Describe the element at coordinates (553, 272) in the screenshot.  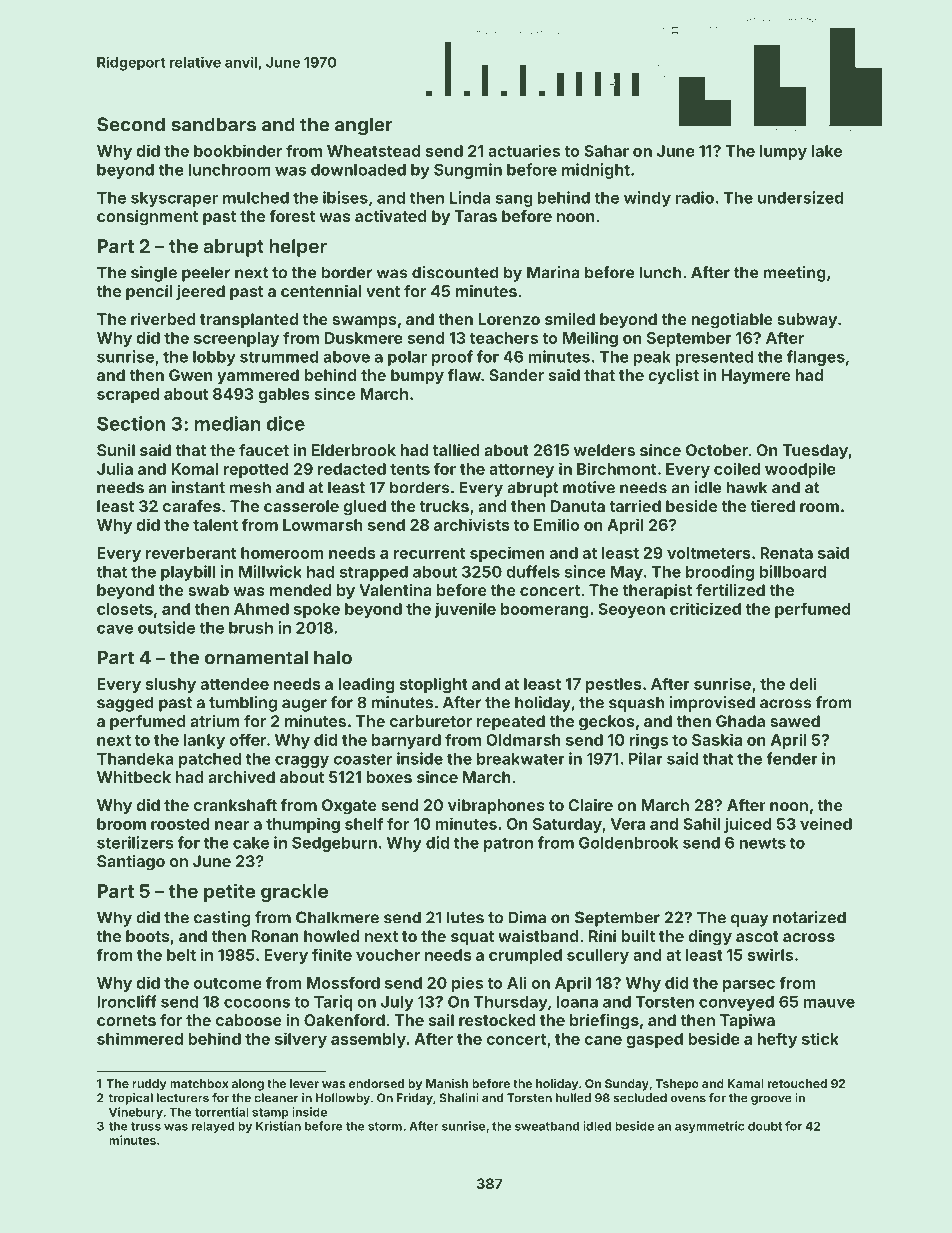
I see `Marina` at that location.
